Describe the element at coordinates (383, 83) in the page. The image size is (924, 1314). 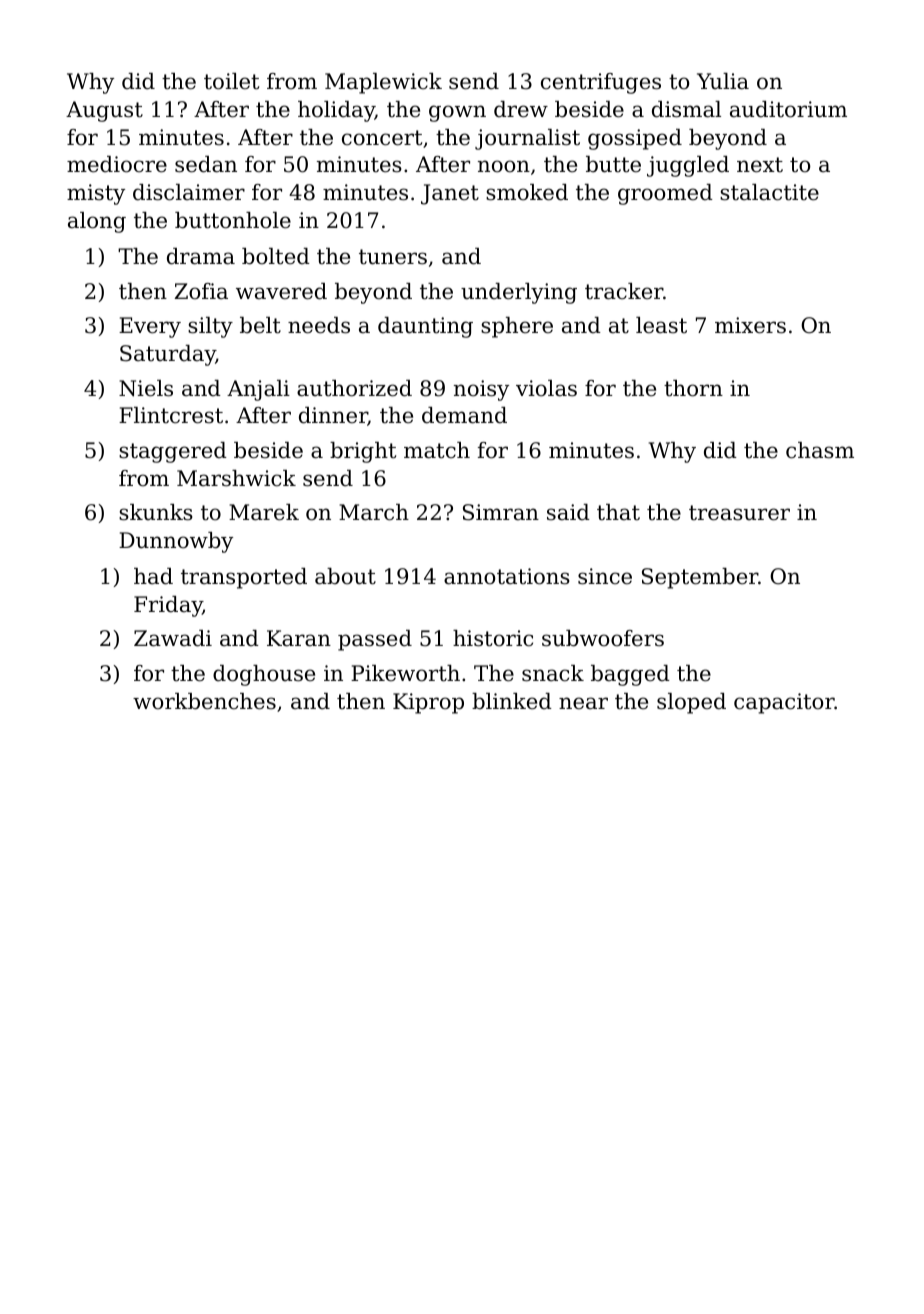
I see `Maplewick` at that location.
